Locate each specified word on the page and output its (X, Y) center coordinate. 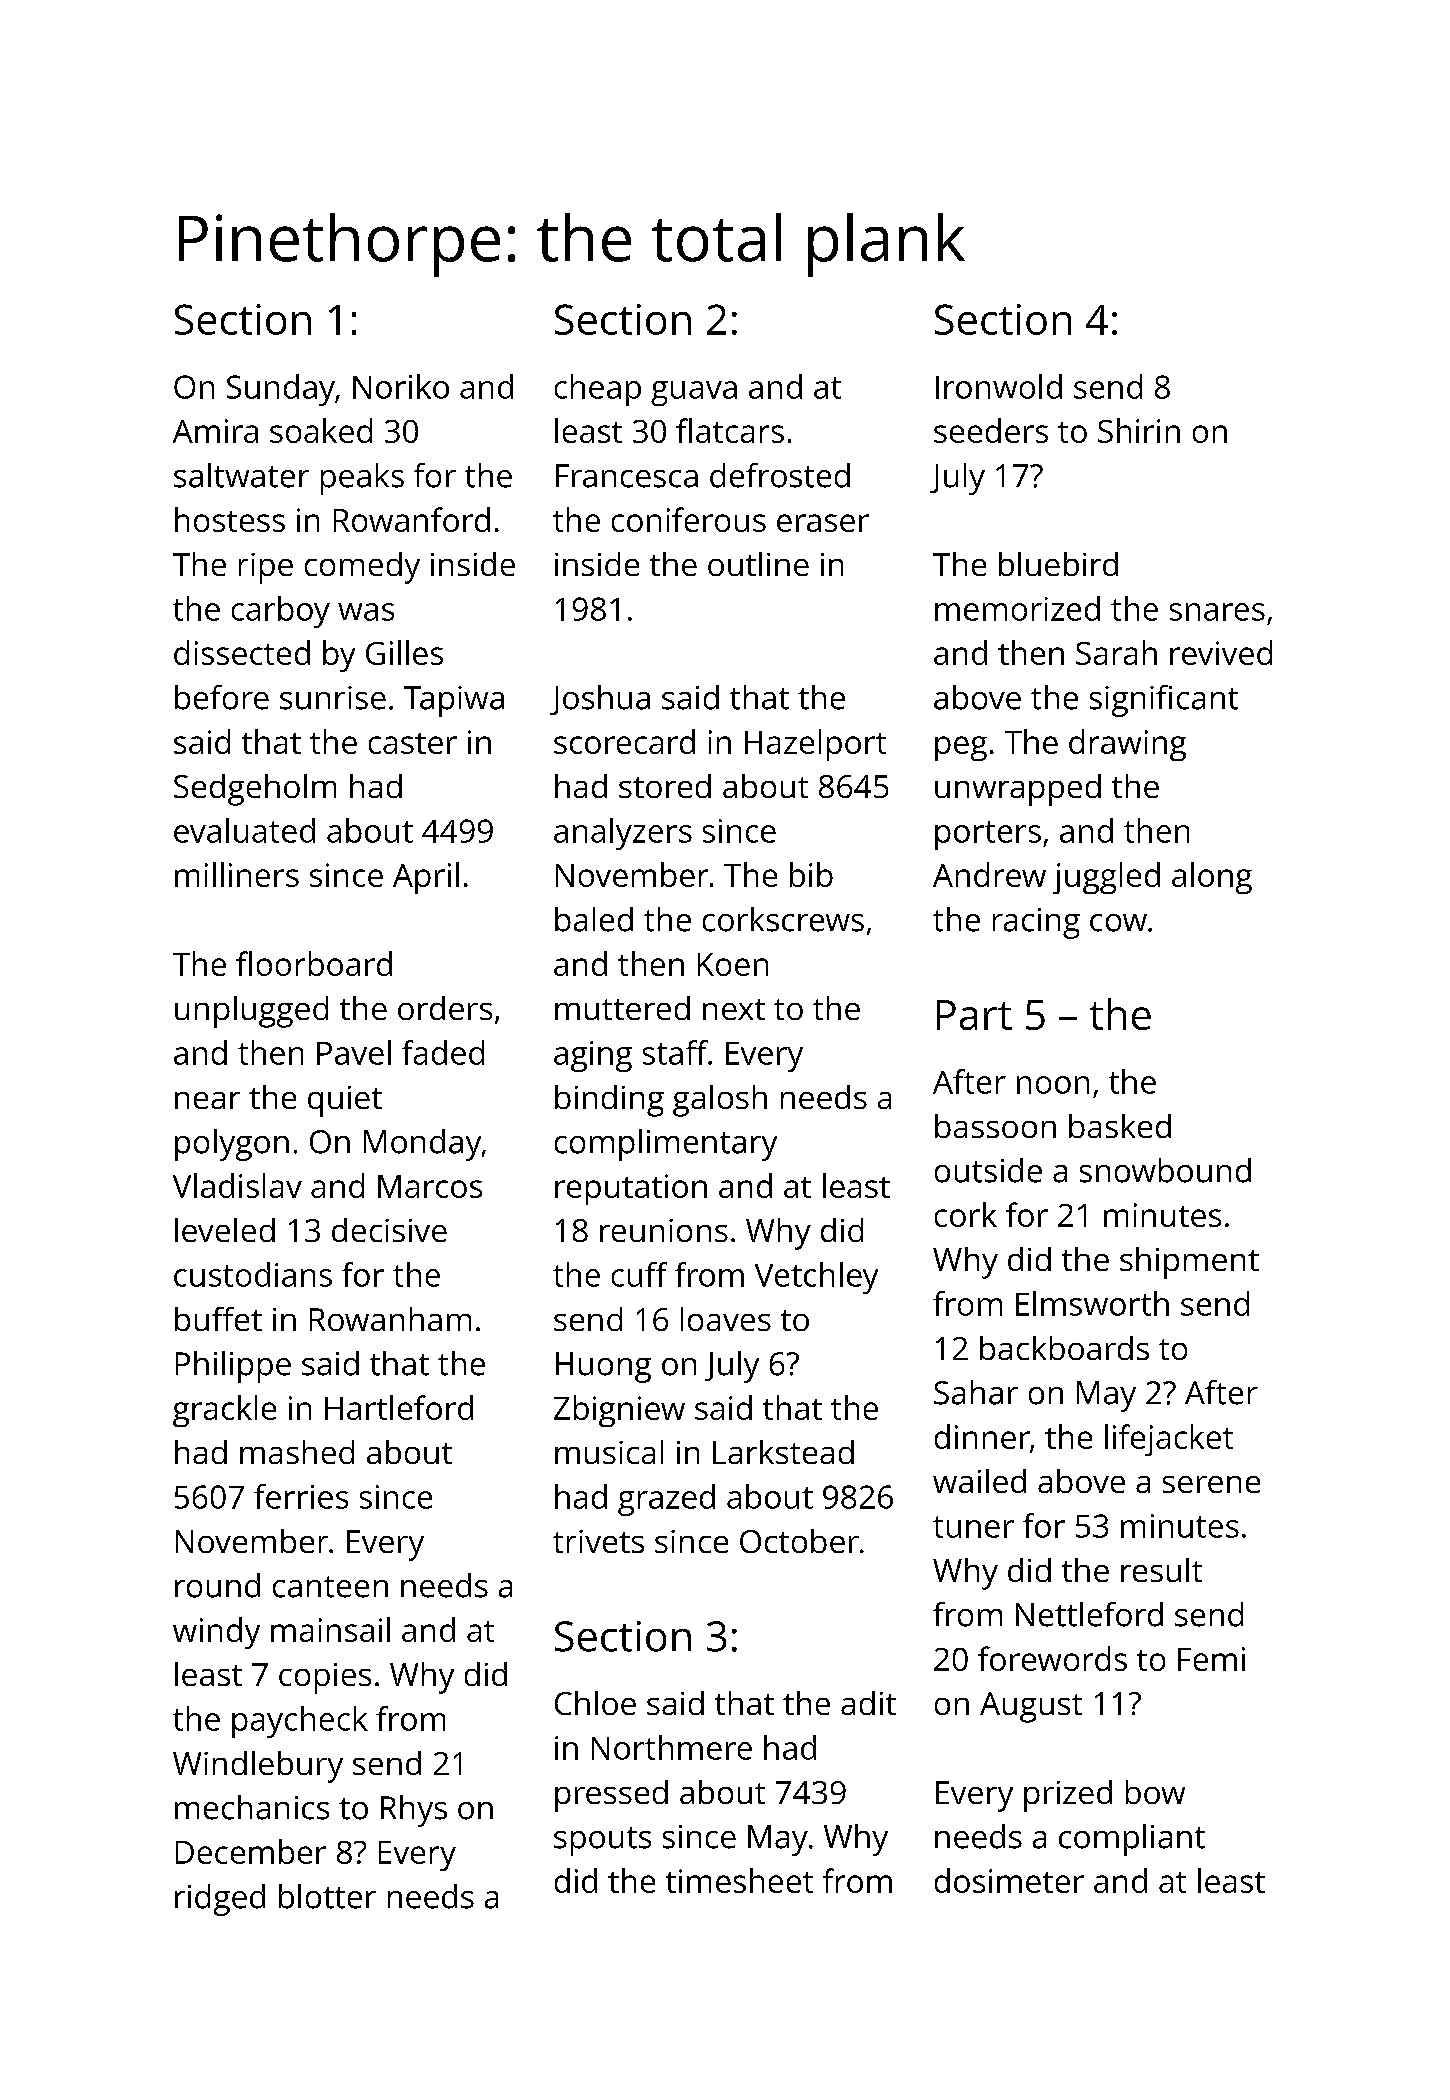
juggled (1106, 878)
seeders (991, 430)
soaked (321, 430)
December (251, 1851)
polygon (232, 1145)
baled (594, 919)
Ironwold (999, 386)
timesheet (739, 1880)
